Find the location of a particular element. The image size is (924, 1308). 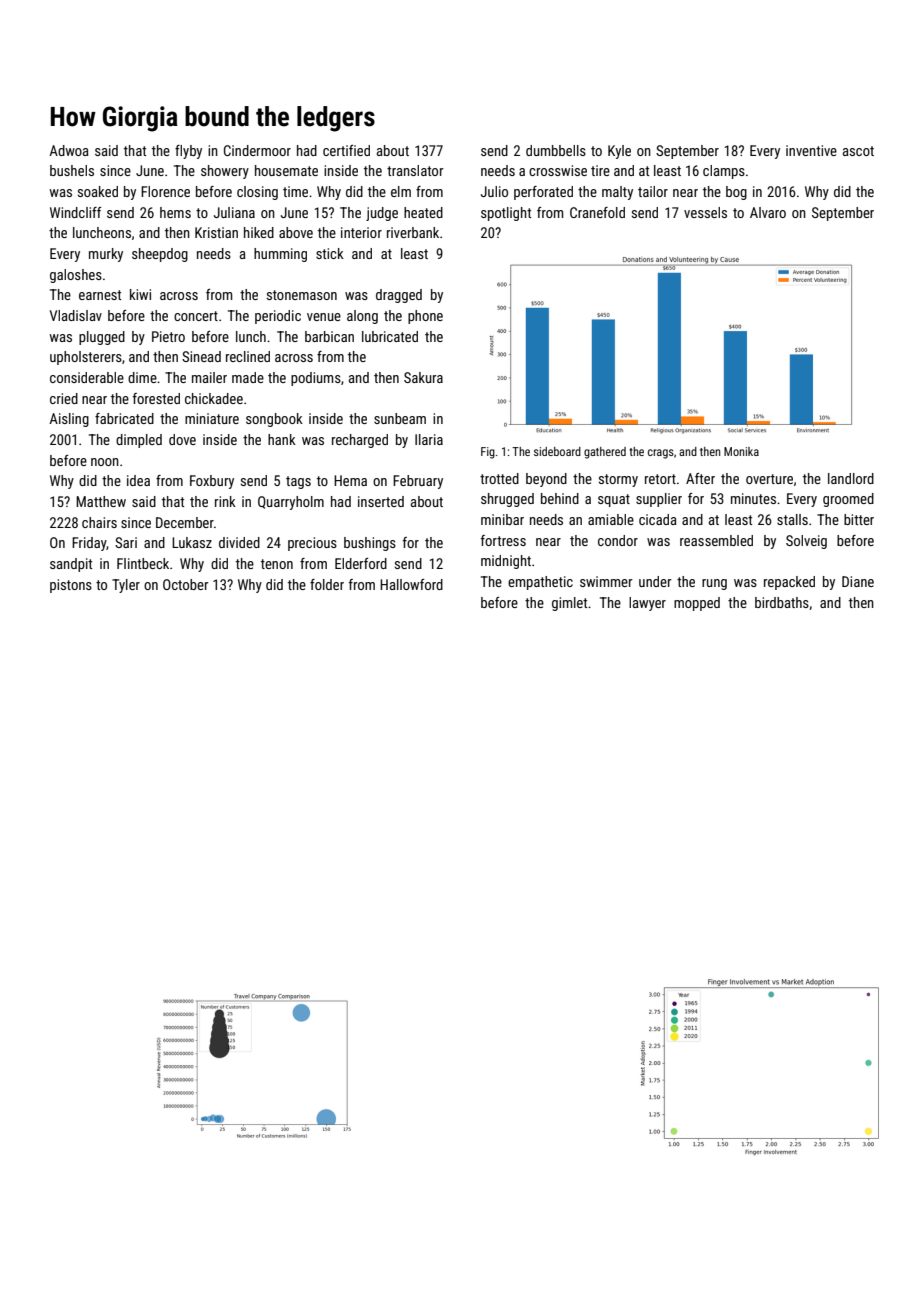

Cindermoor is located at coordinates (257, 150).
